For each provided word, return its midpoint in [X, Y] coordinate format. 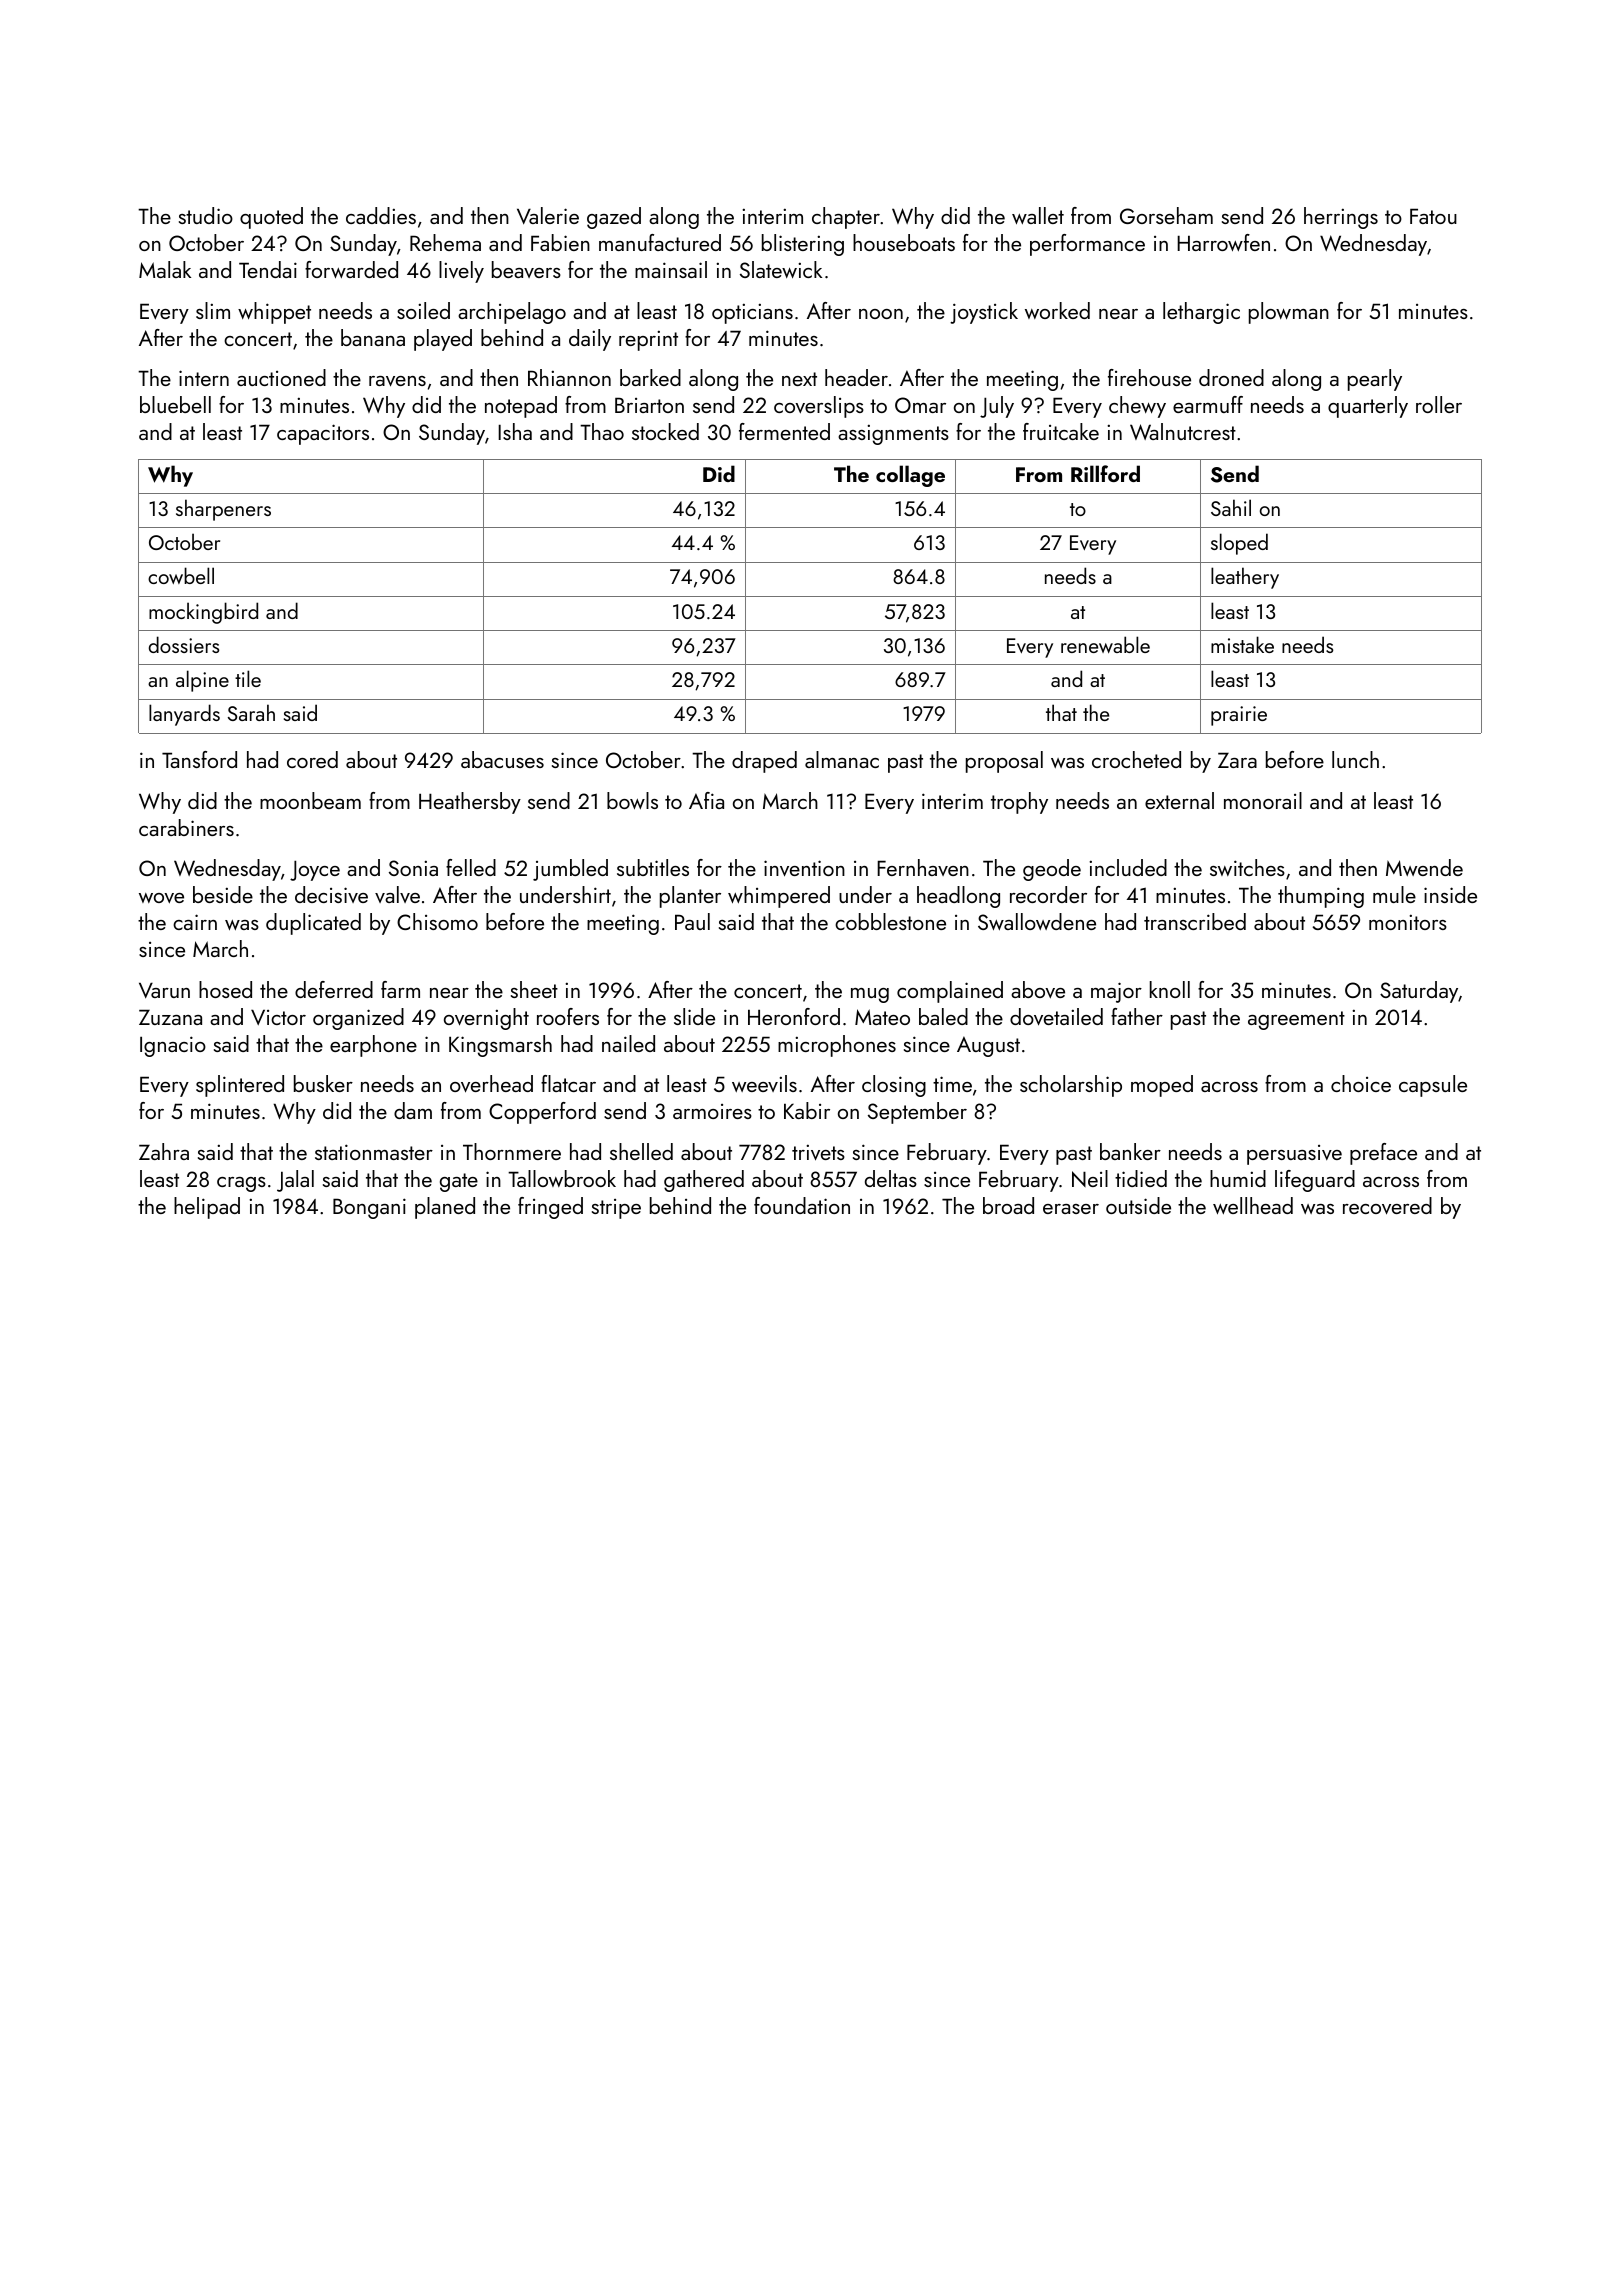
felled [471, 867]
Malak [165, 269]
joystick [984, 313]
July [997, 407]
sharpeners [223, 510]
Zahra [164, 1151]
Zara [1237, 760]
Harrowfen [1223, 242]
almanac [842, 759]
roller [1439, 404]
